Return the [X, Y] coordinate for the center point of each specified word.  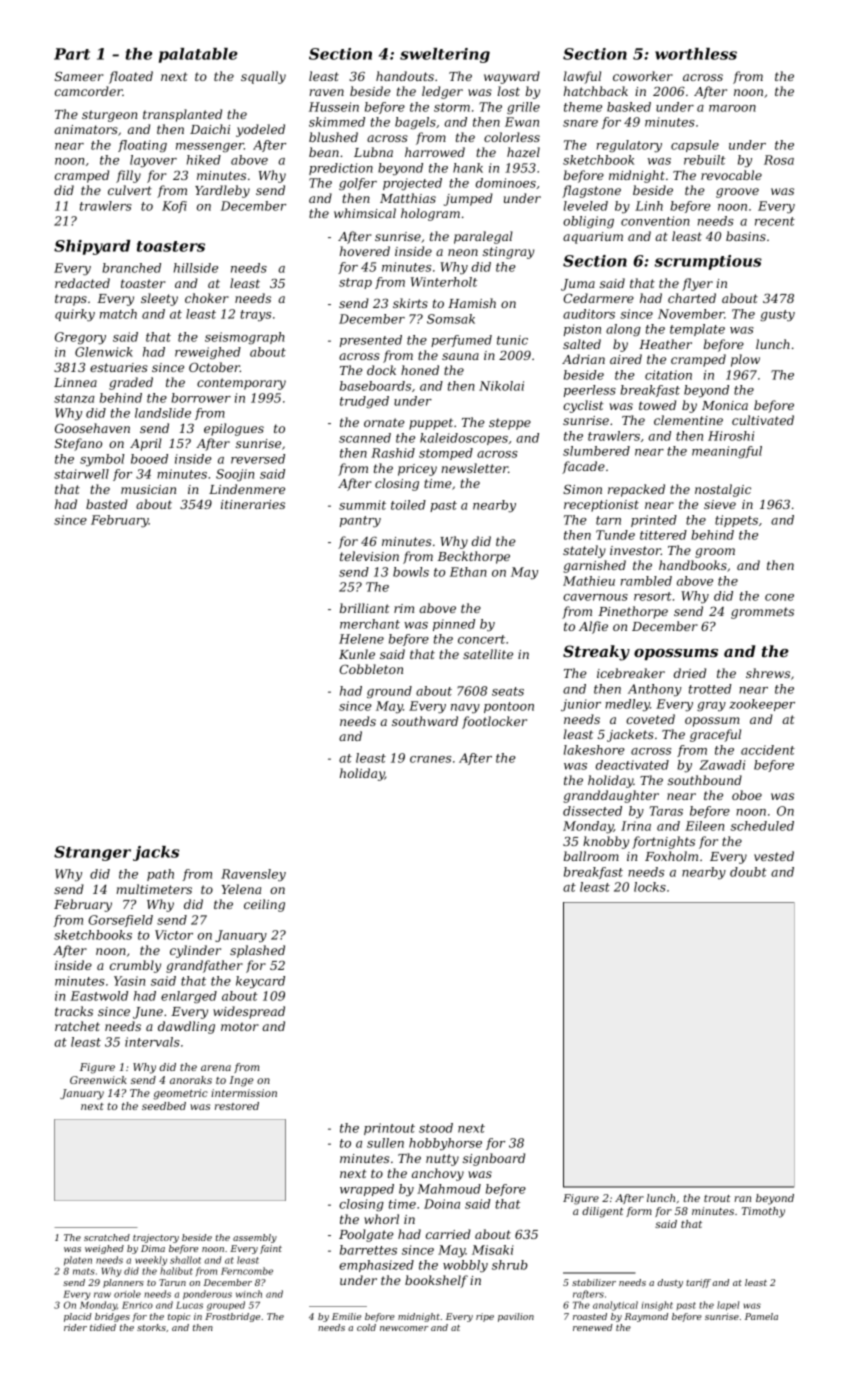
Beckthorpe [474, 557]
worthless [696, 54]
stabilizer [594, 1282]
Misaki [493, 1250]
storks [151, 1327]
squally [263, 77]
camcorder [89, 91]
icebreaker [631, 673]
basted [107, 504]
